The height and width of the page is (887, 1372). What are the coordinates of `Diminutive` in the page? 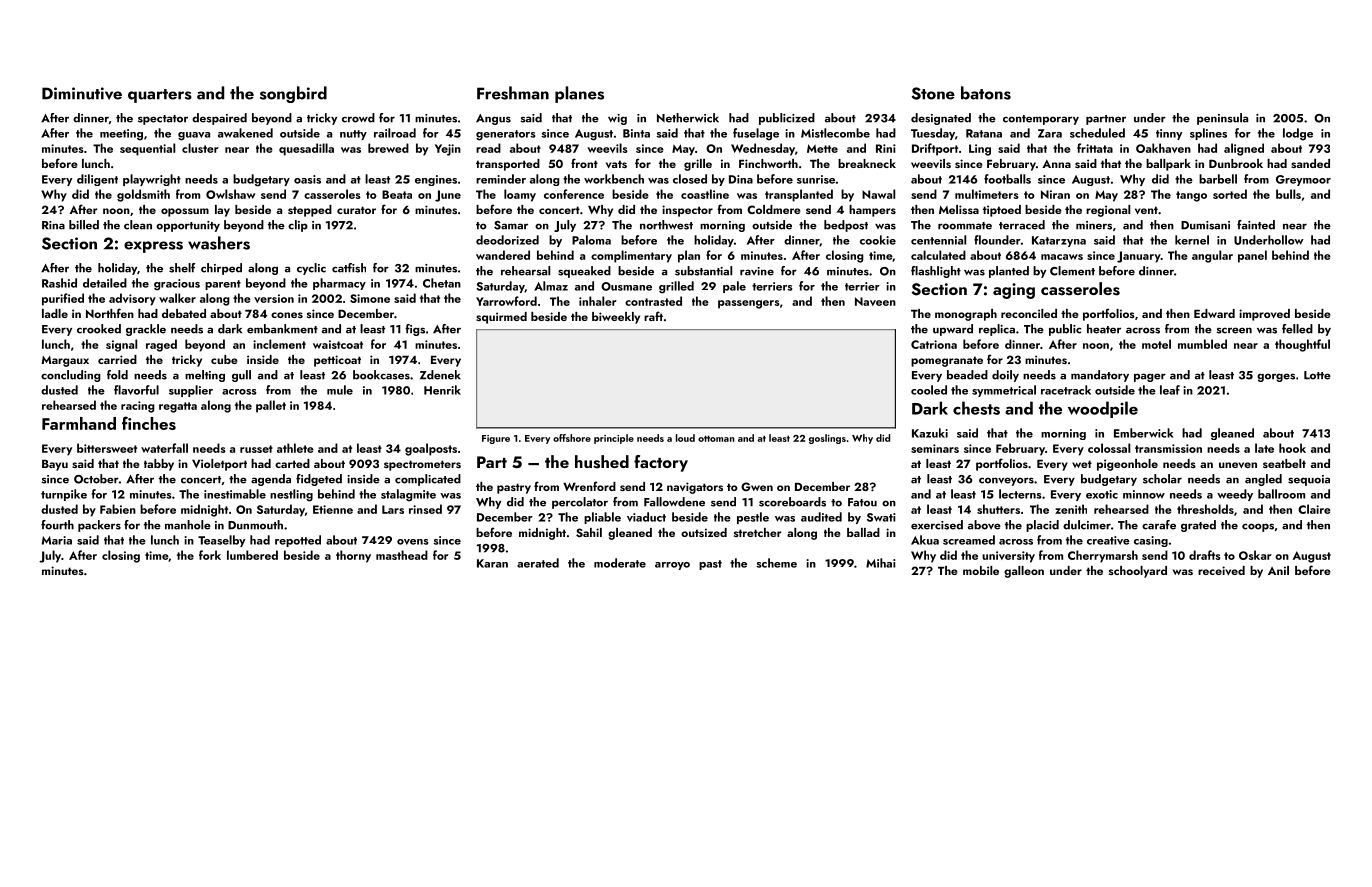 It's located at (82, 93).
